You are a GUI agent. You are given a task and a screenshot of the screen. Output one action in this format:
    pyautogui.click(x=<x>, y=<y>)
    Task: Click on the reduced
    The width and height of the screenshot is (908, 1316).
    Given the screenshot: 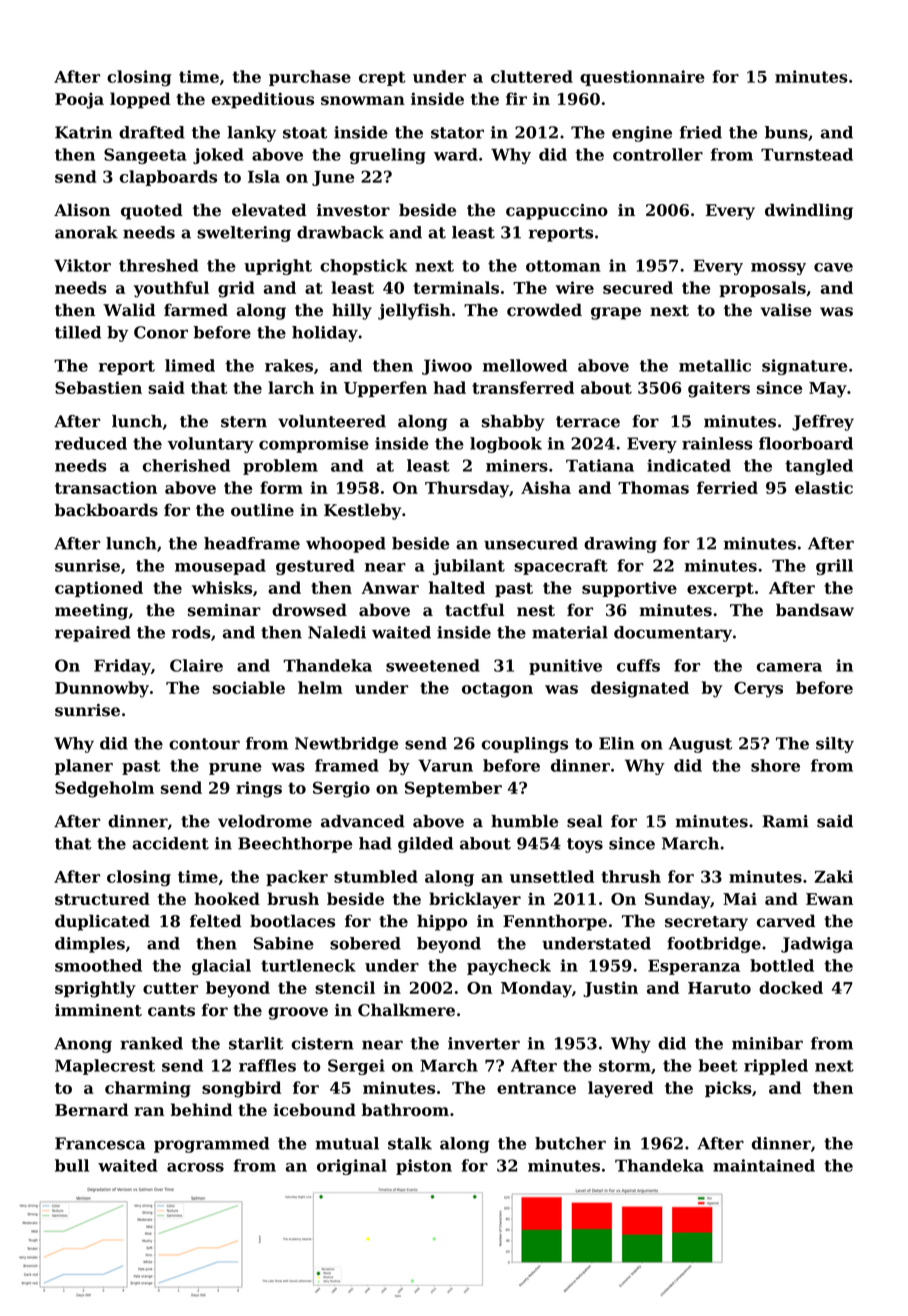 What is the action you would take?
    pyautogui.click(x=91, y=443)
